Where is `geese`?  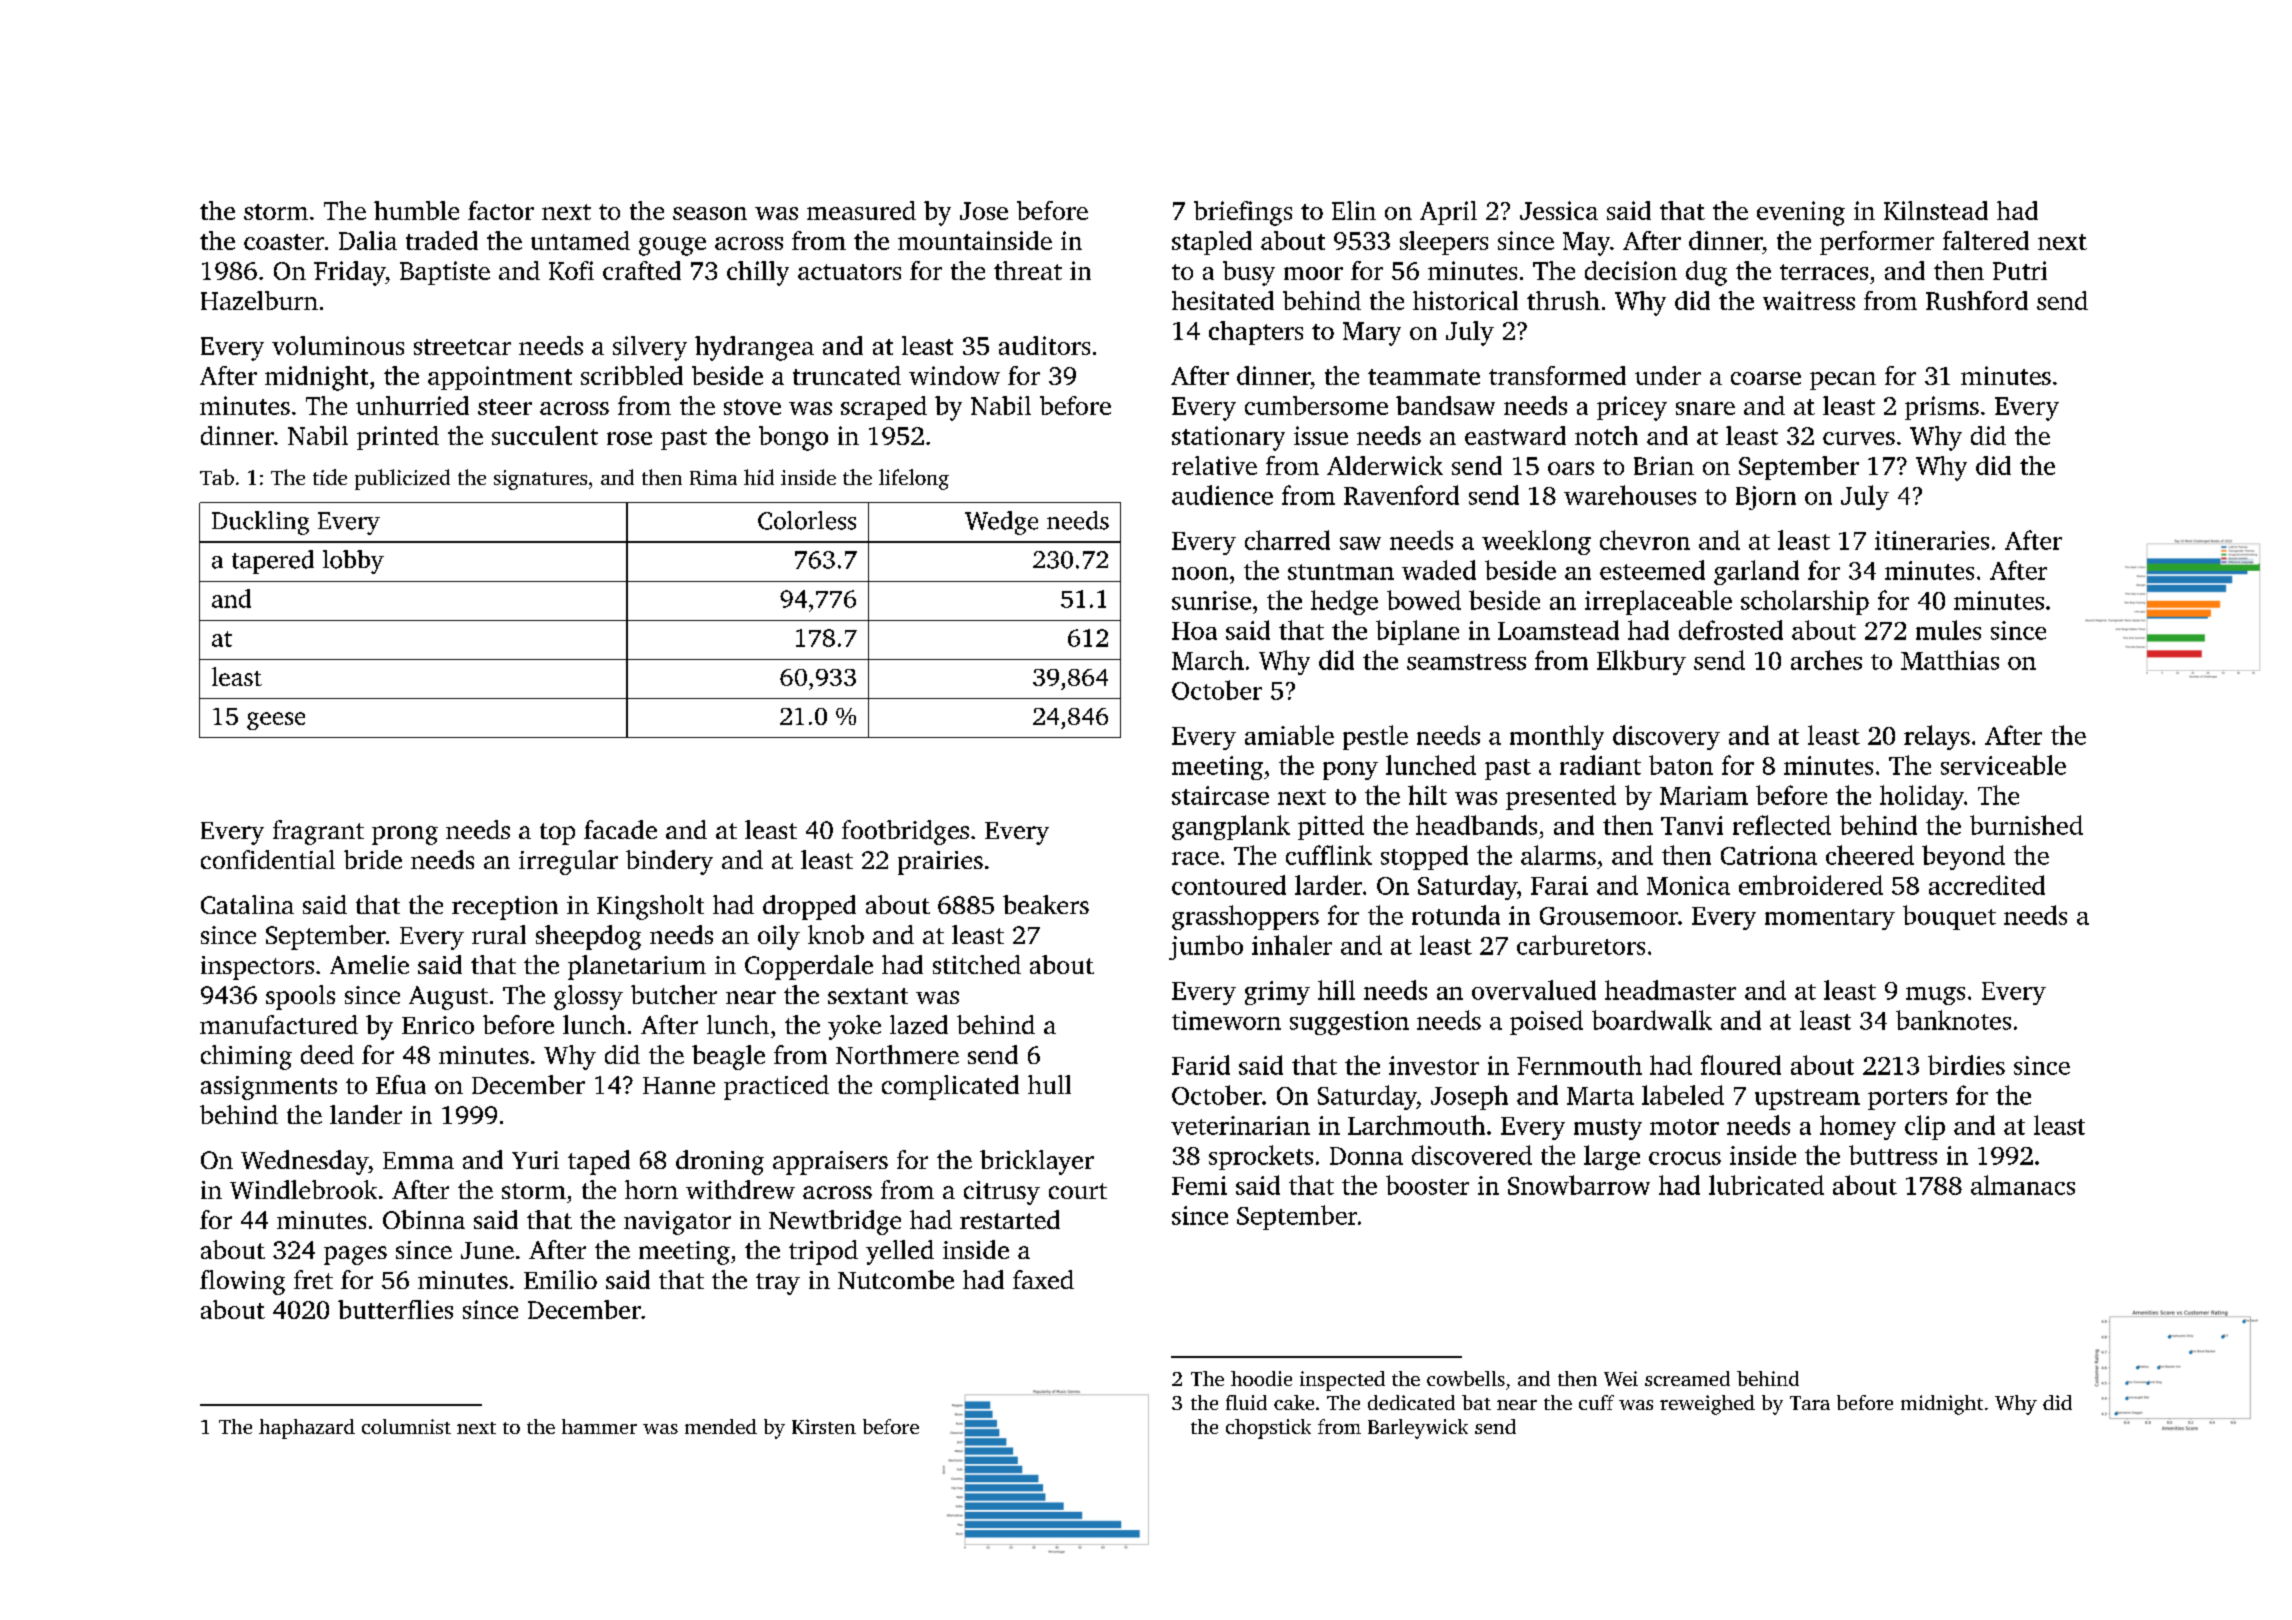
geese is located at coordinates (276, 721).
